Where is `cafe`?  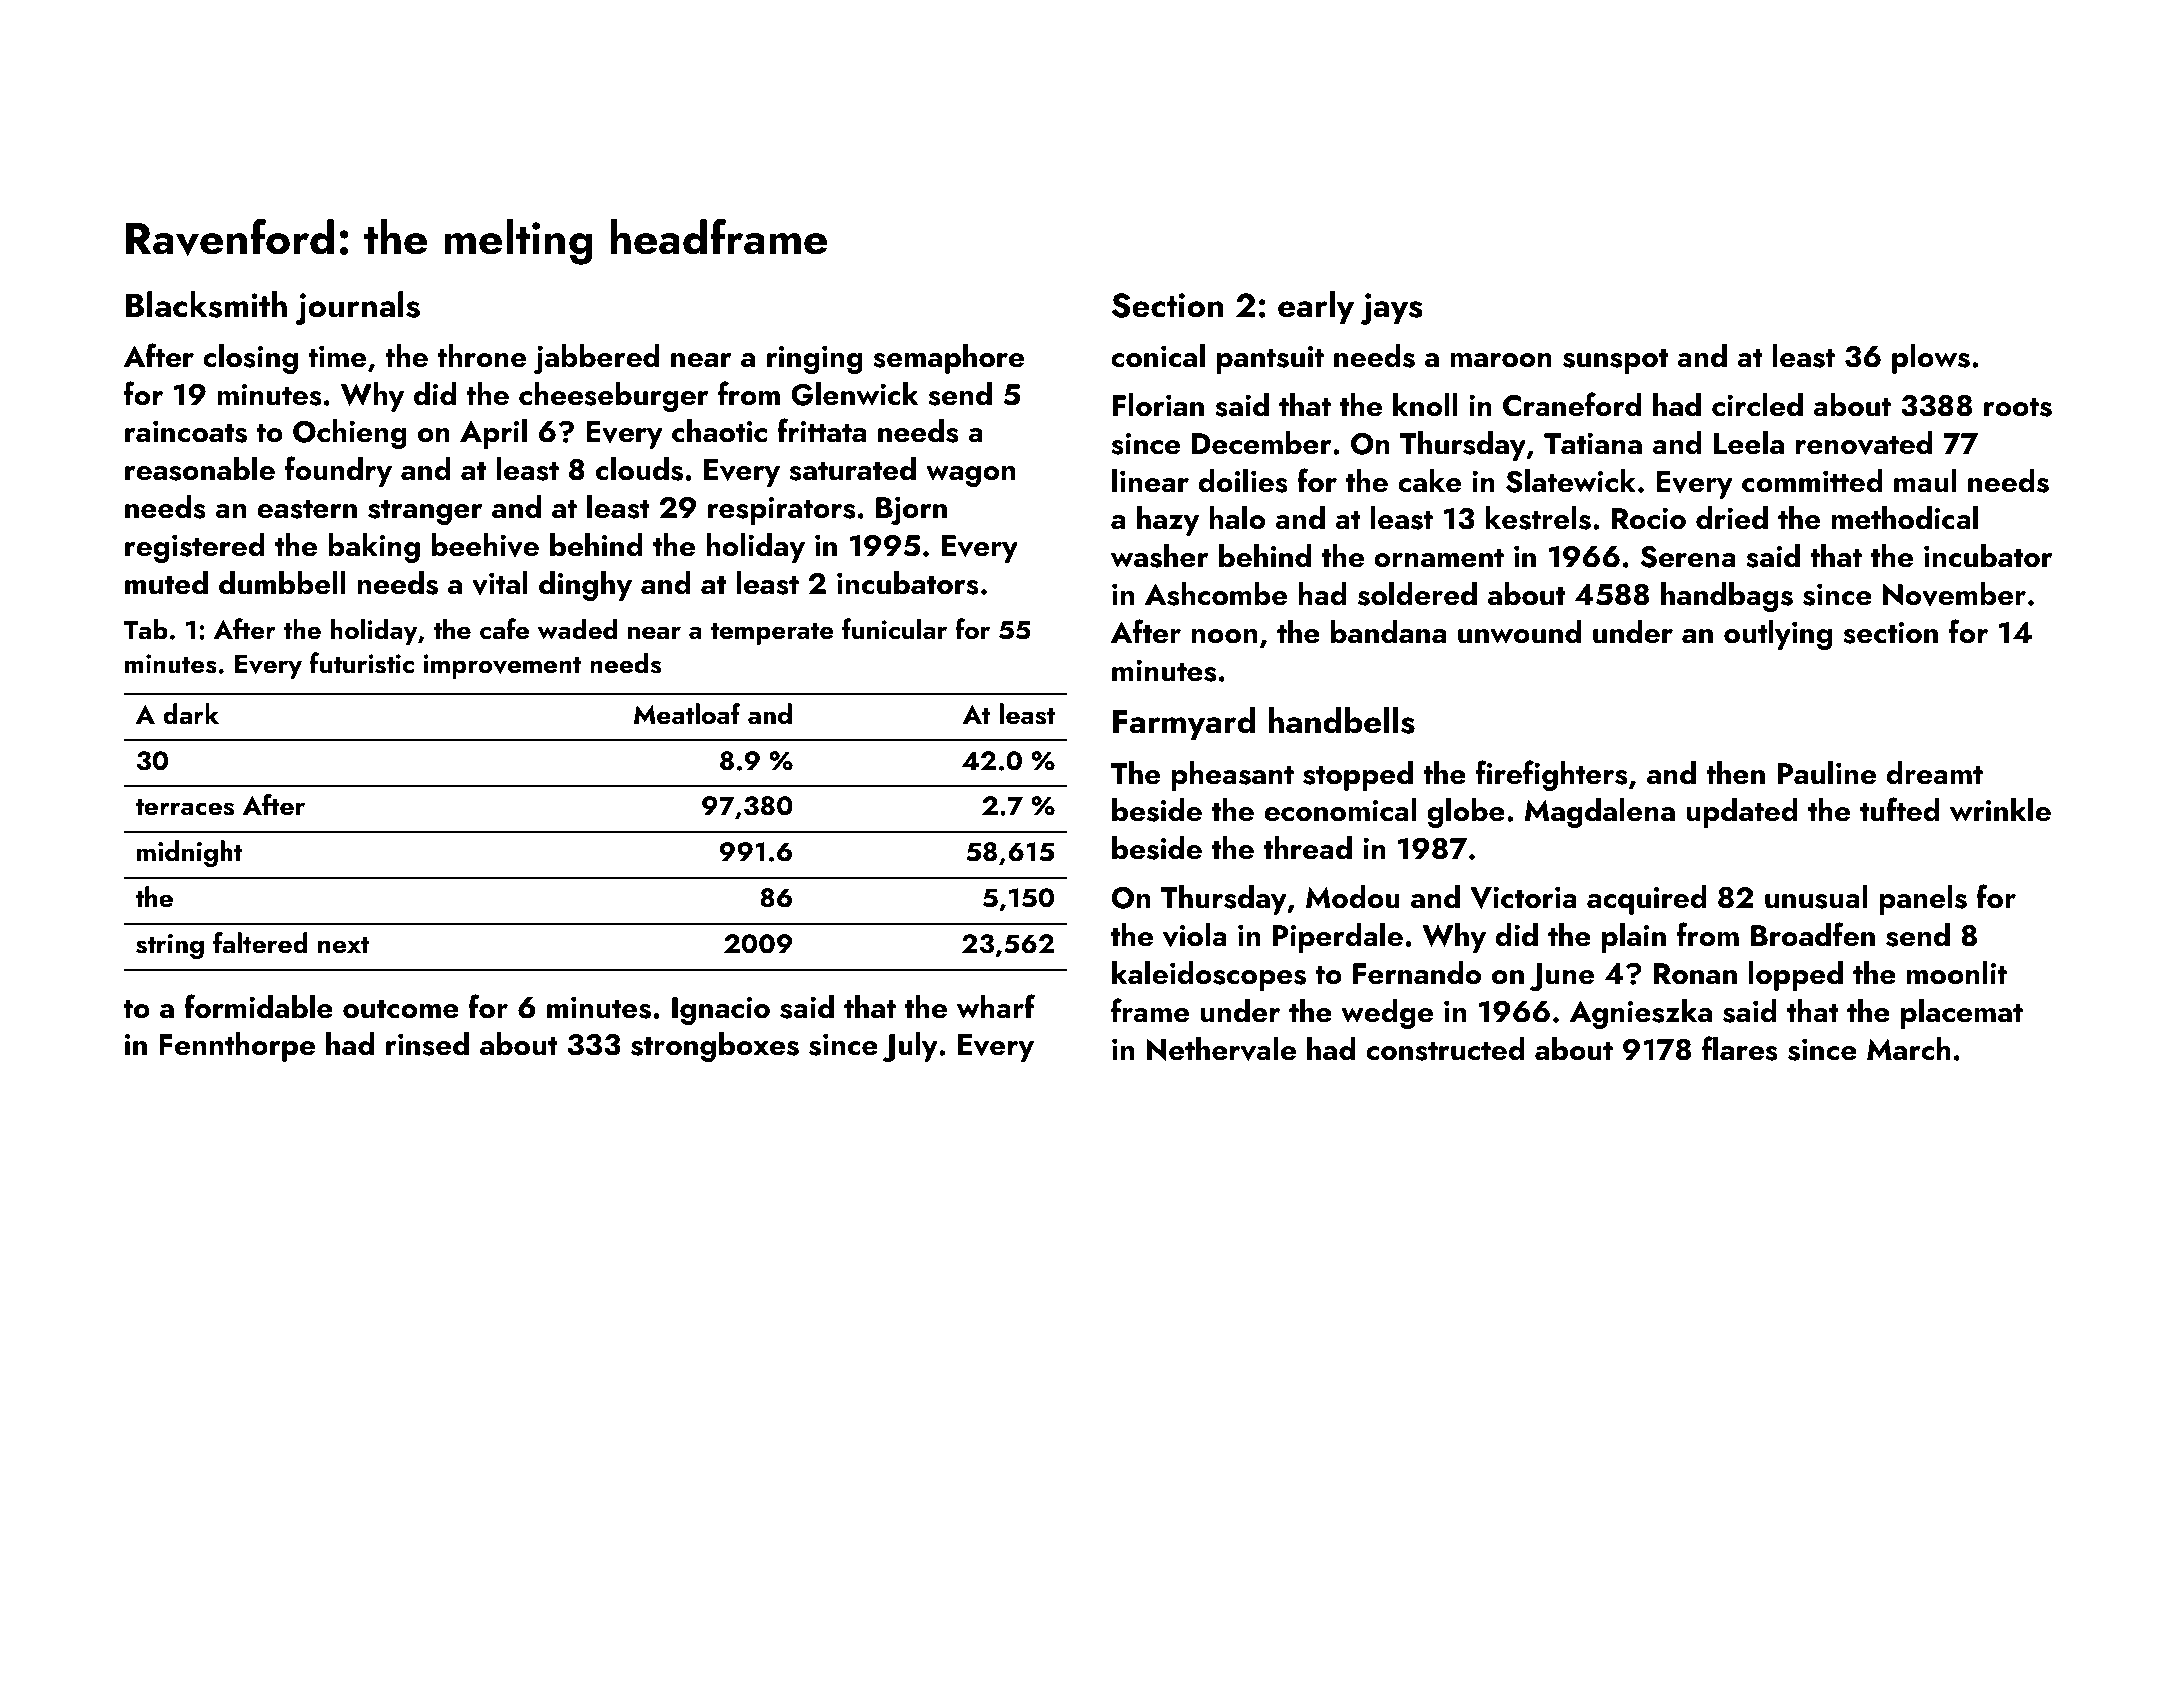 cafe is located at coordinates (504, 629).
